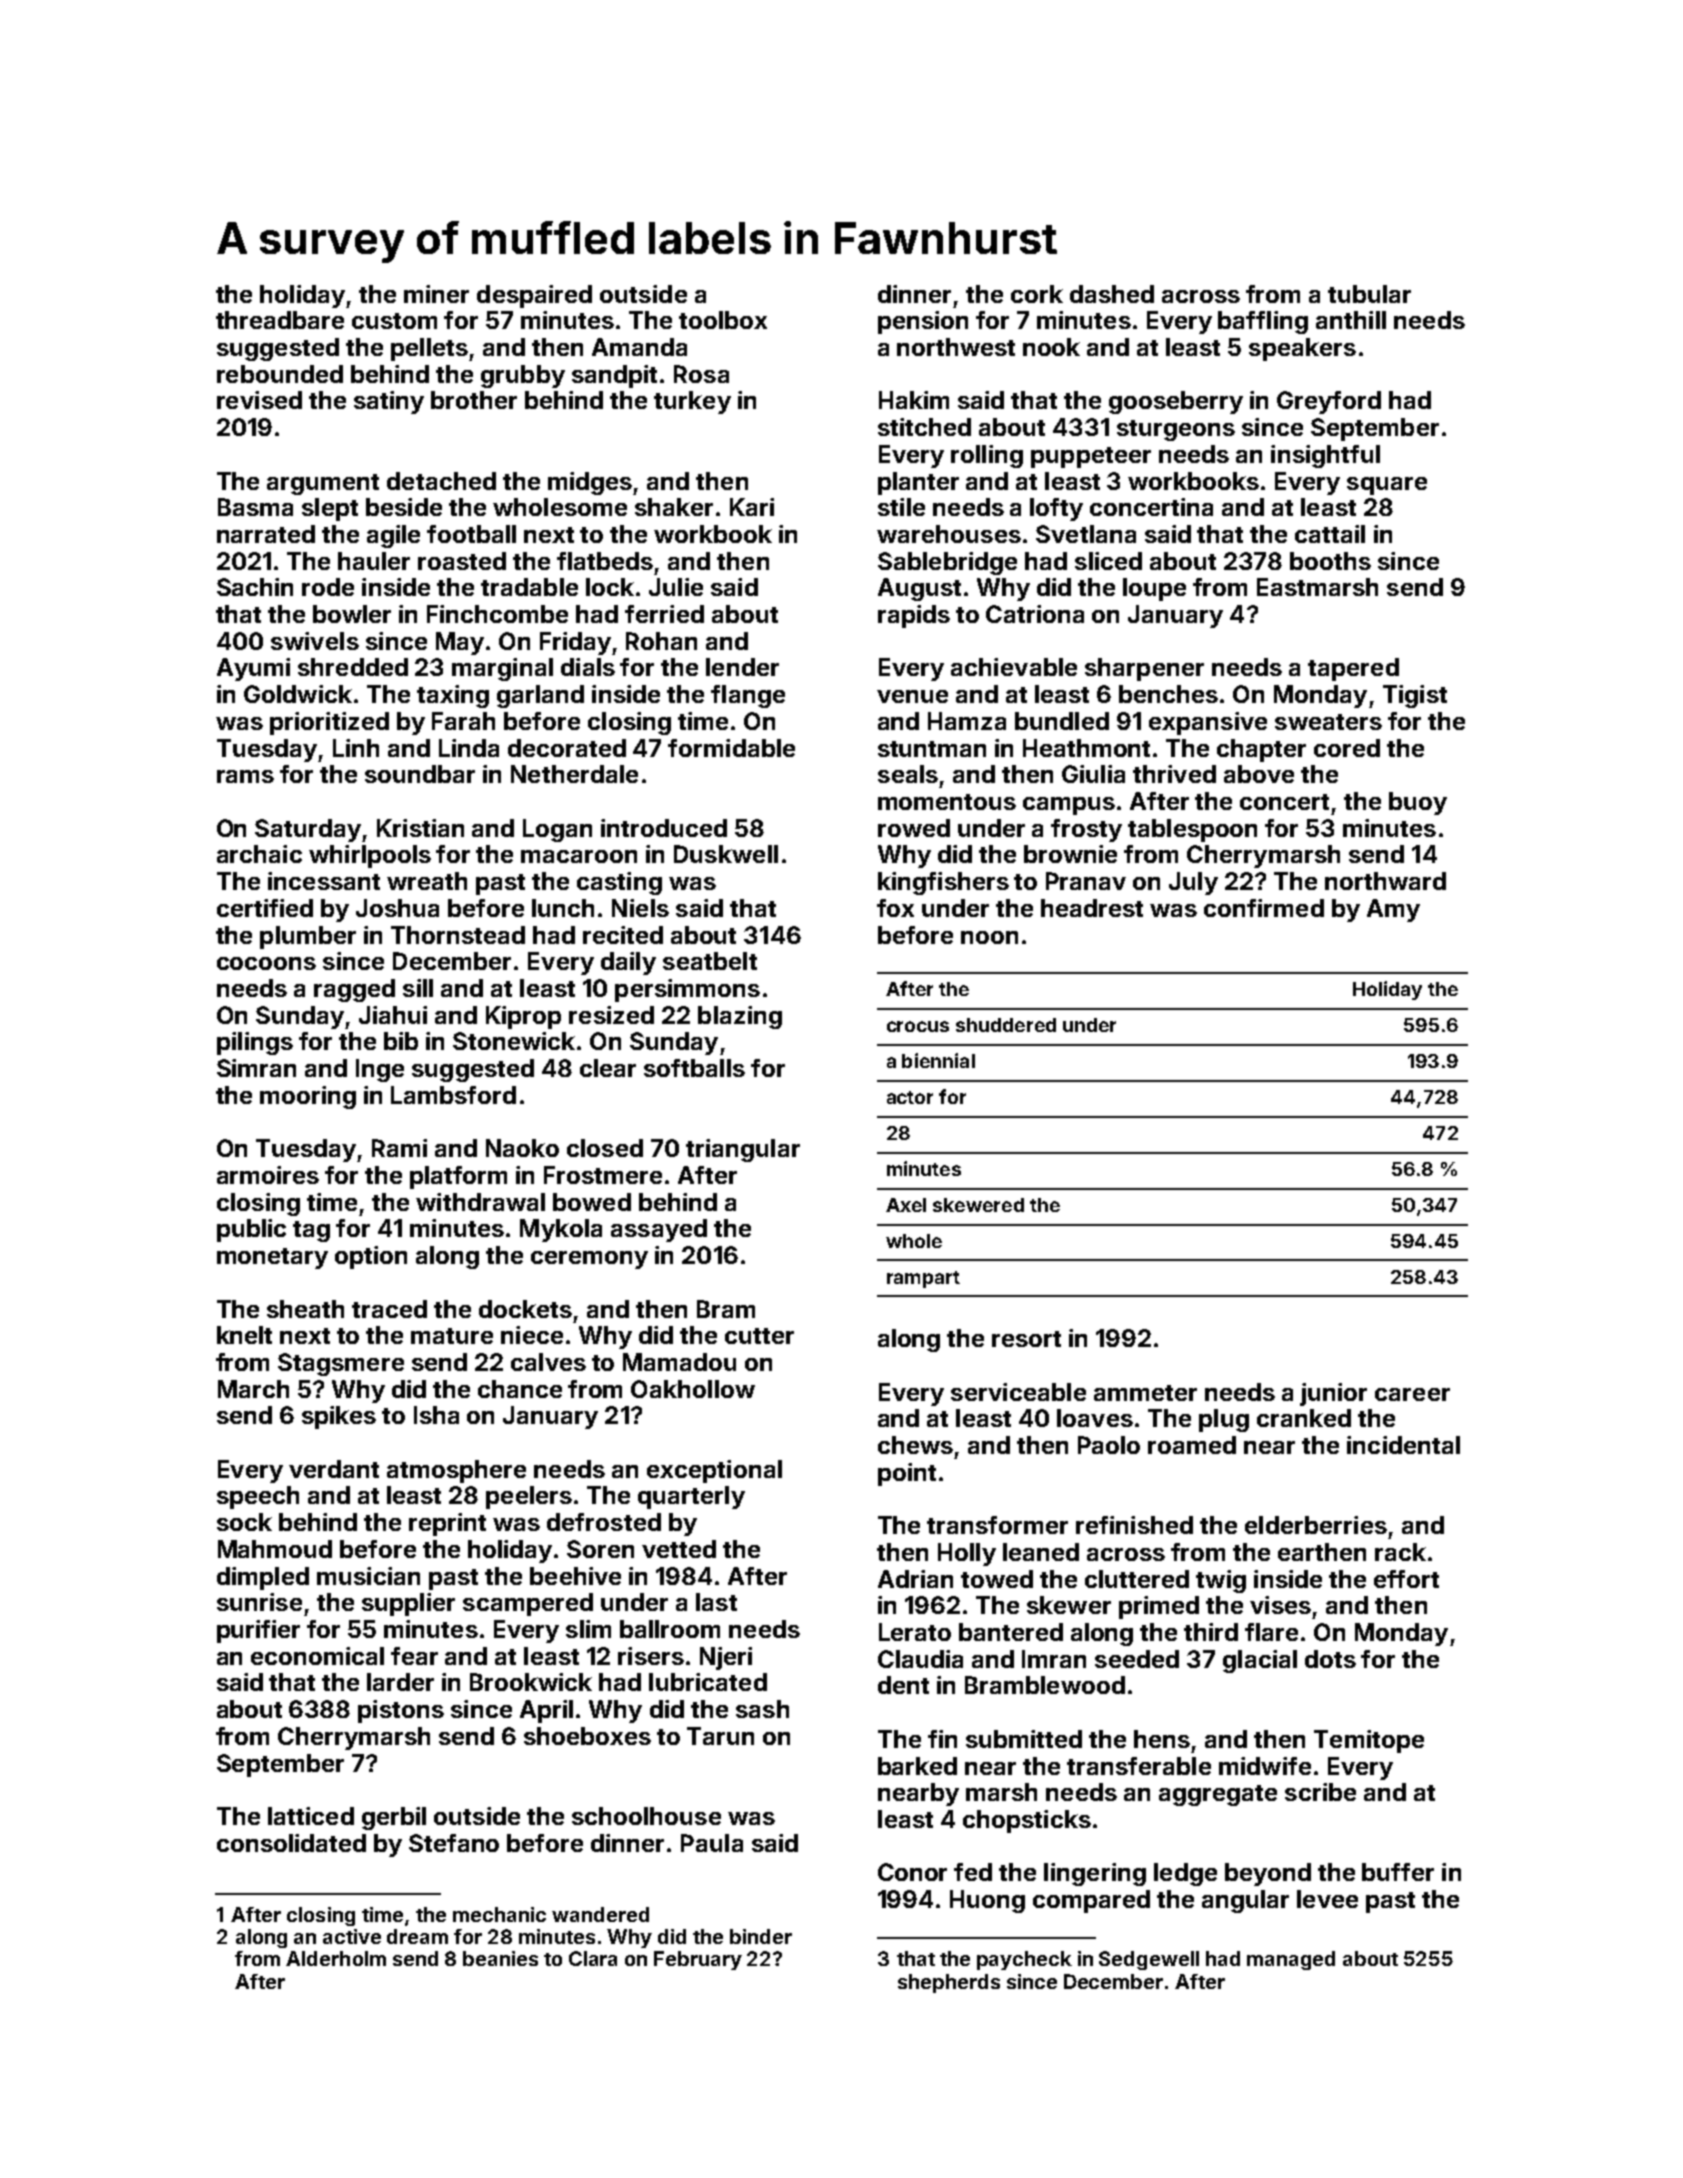  What do you see at coordinates (923, 322) in the screenshot?
I see `pension` at bounding box center [923, 322].
